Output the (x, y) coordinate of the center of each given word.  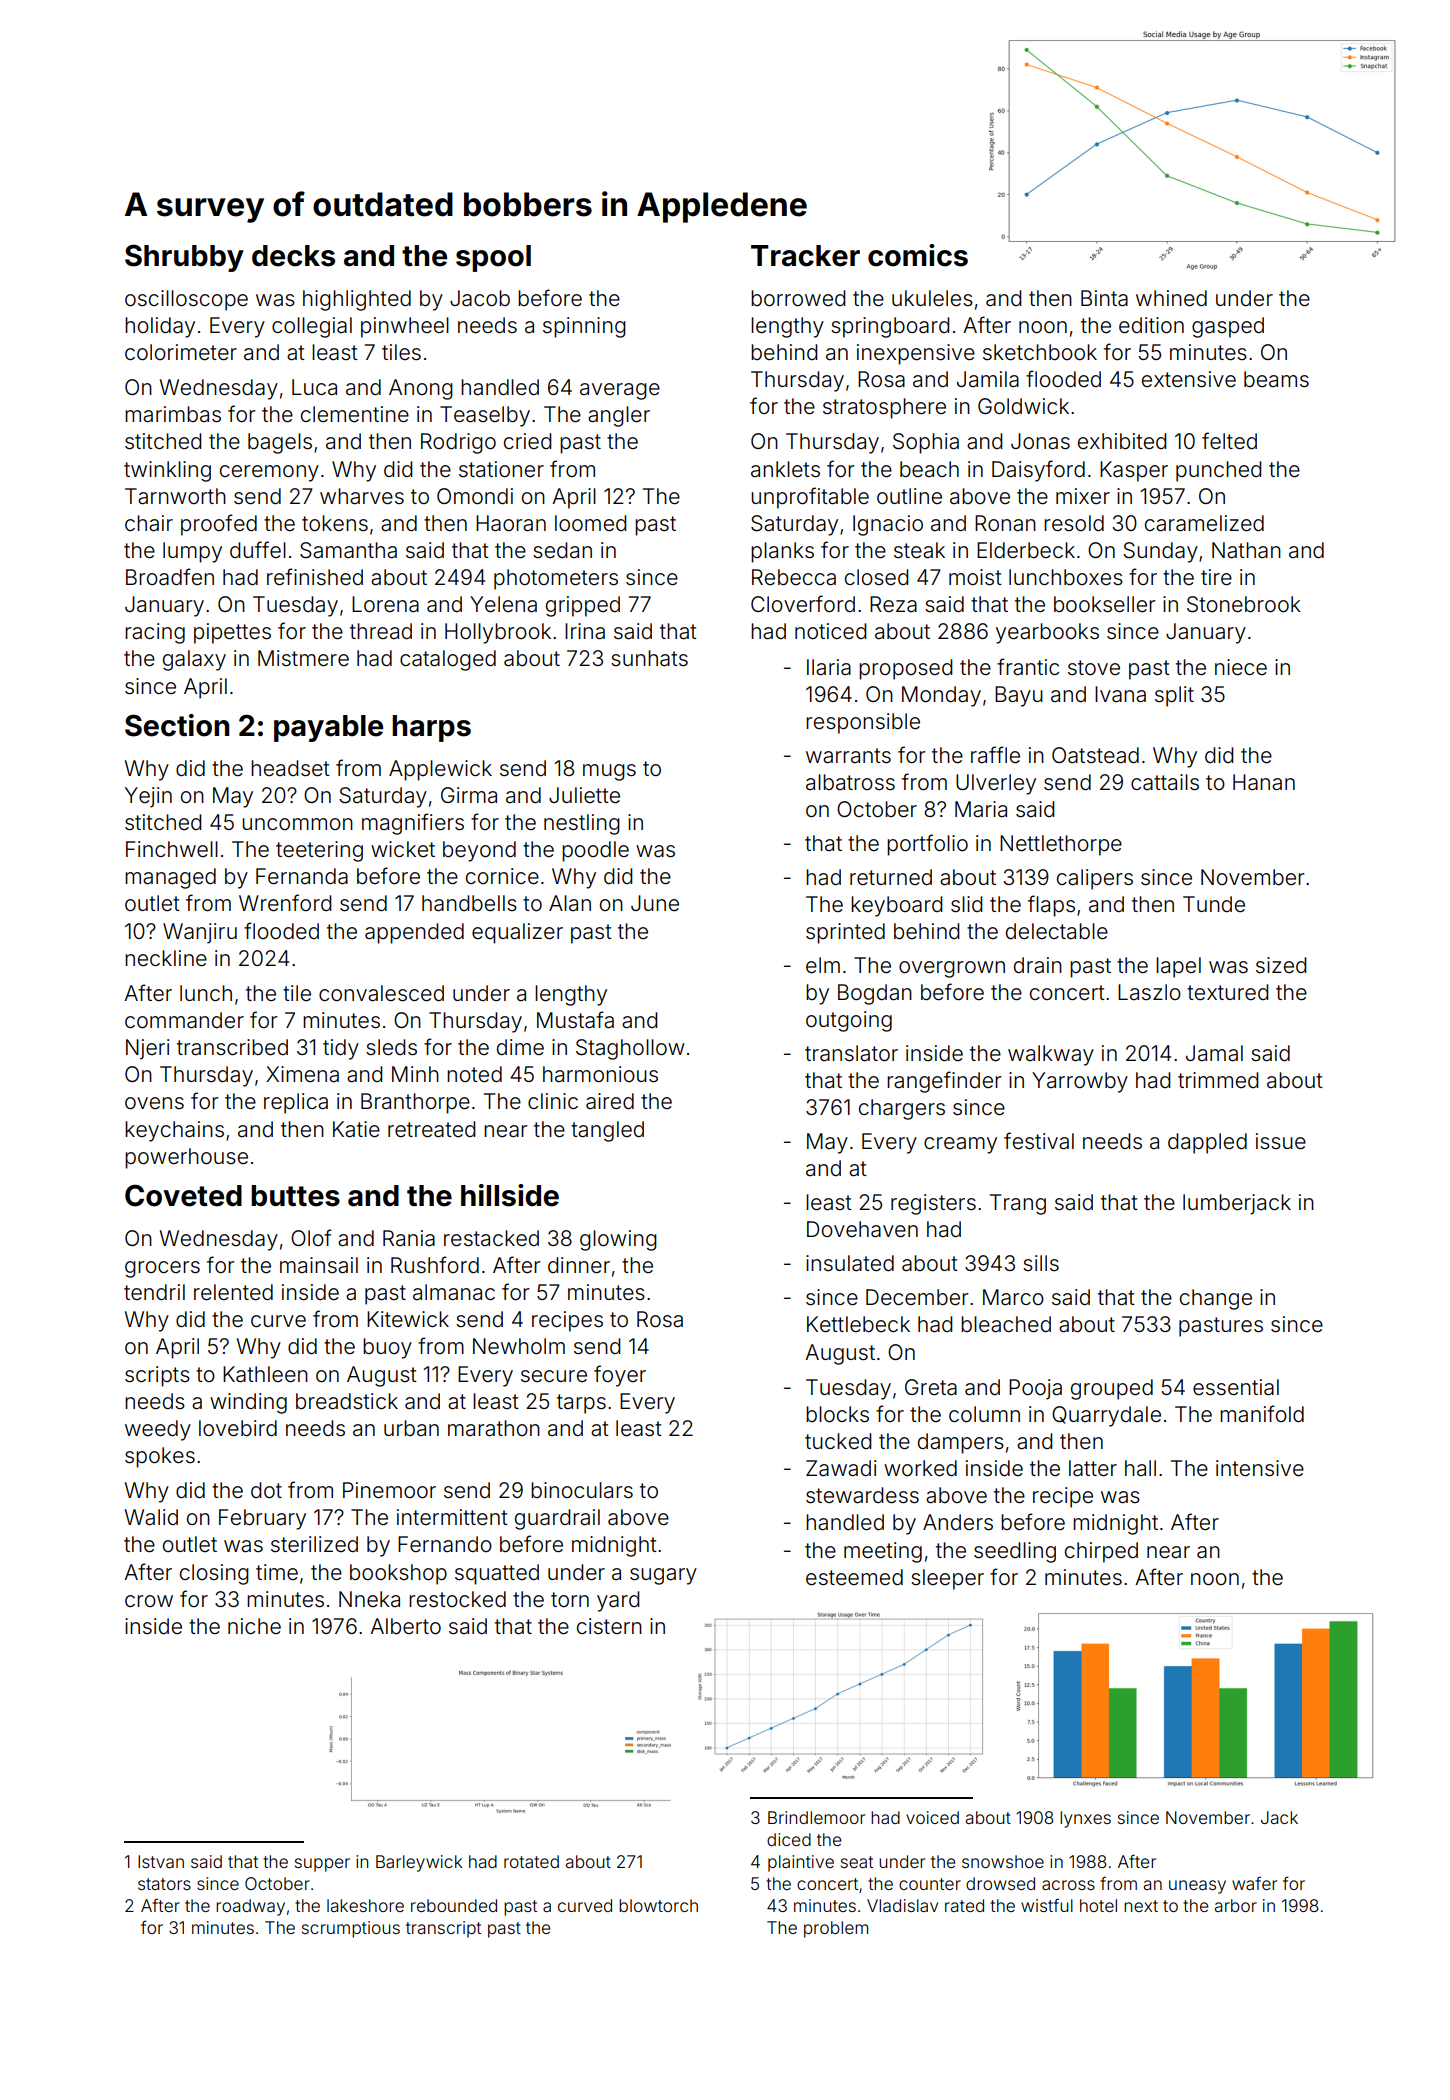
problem (836, 1929)
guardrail (557, 1519)
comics (918, 255)
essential (1236, 1387)
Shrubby (184, 258)
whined (1171, 298)
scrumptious (351, 1929)
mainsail (319, 1265)
